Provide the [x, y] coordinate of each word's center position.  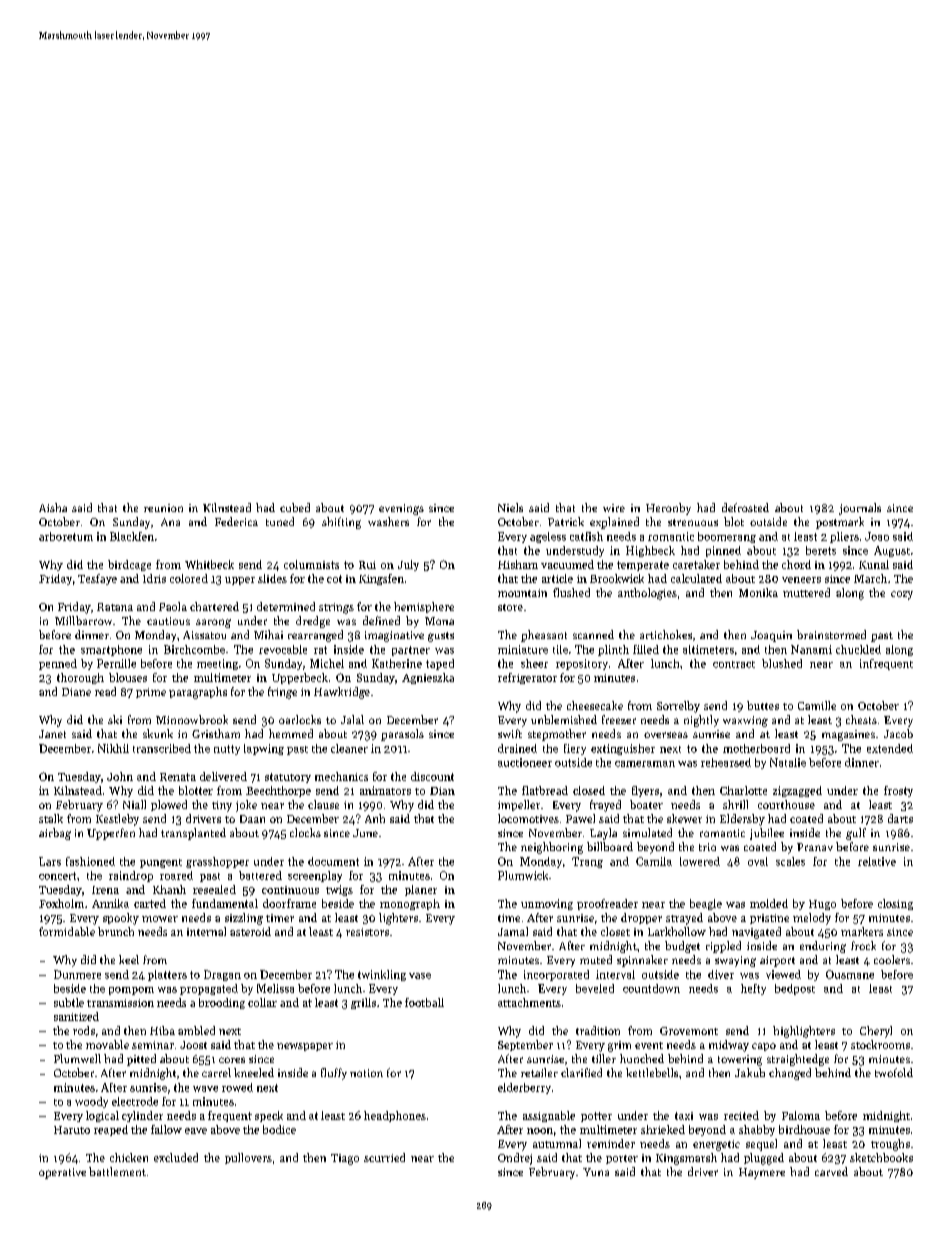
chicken [129, 1157]
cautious [168, 621]
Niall [134, 804]
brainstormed [831, 634]
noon [540, 1131]
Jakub [750, 1072]
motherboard [756, 748]
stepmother [557, 735]
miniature [523, 649]
